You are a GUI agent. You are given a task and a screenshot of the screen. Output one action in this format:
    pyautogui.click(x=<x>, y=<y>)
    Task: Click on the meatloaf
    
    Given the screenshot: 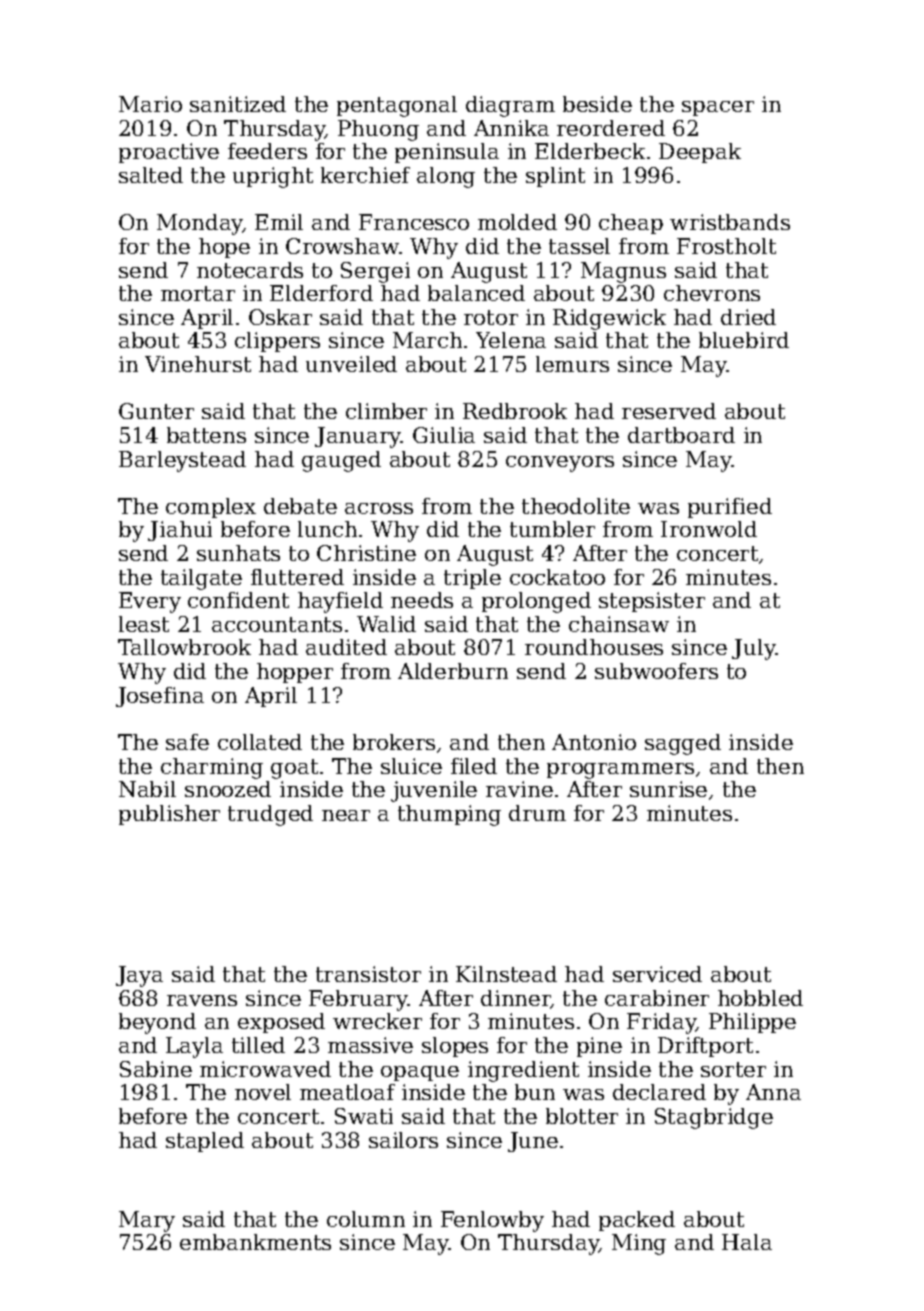 What is the action you would take?
    pyautogui.click(x=347, y=1092)
